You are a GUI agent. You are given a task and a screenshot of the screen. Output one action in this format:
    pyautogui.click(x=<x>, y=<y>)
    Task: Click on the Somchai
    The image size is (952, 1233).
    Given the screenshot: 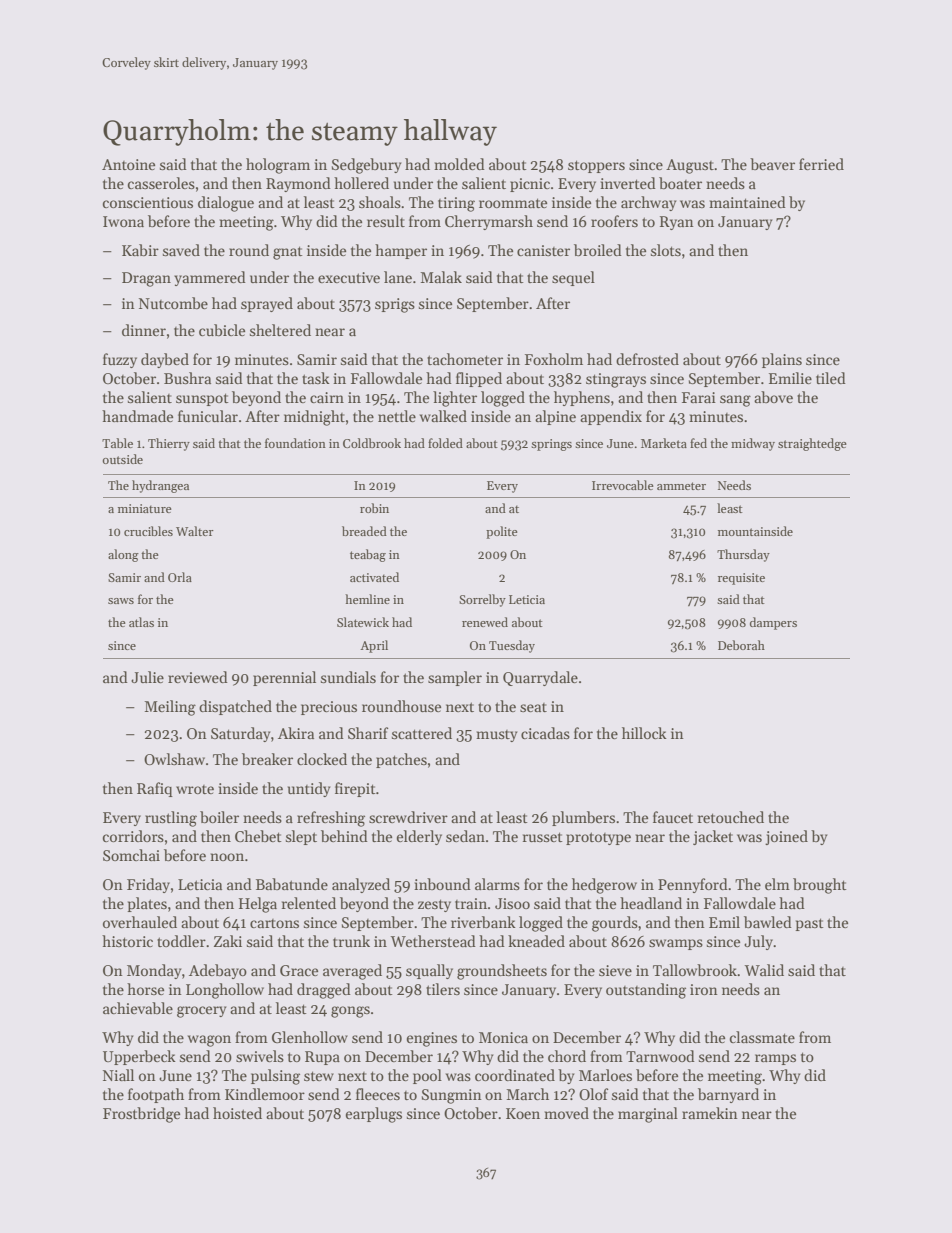 What is the action you would take?
    pyautogui.click(x=131, y=855)
